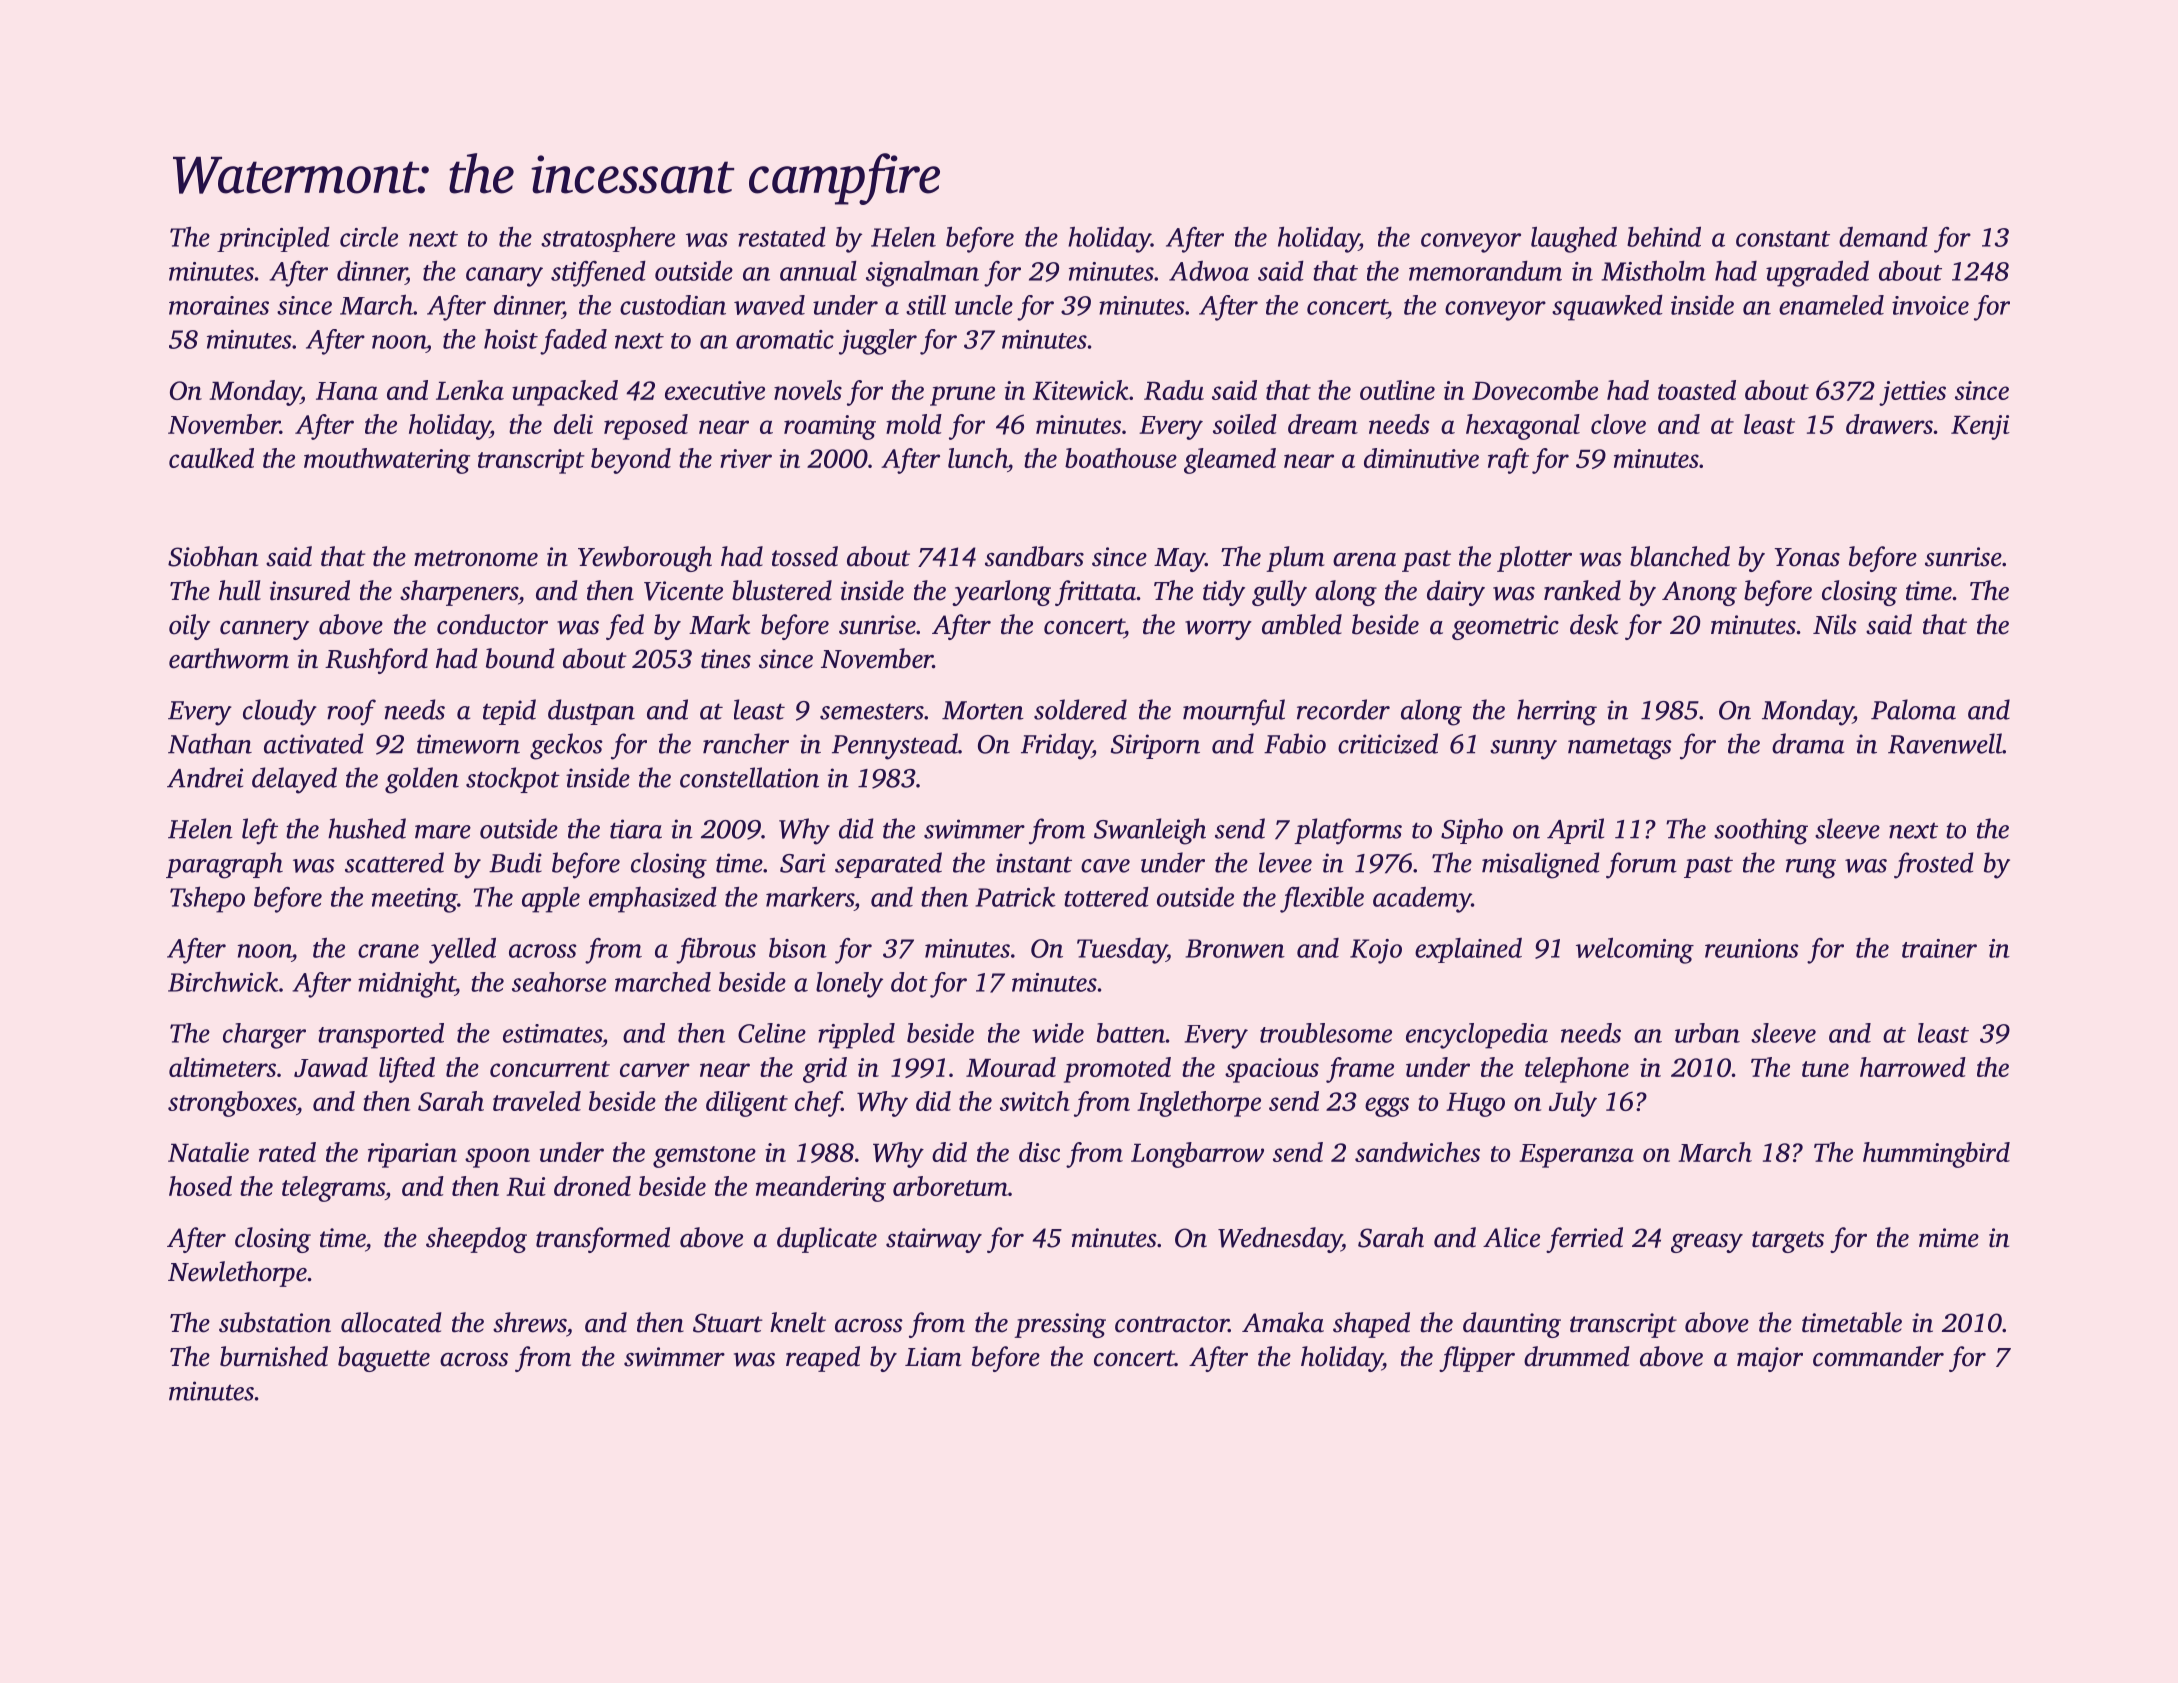 This page has width=2178, height=1683. What do you see at coordinates (274, 1356) in the page?
I see `burnished` at bounding box center [274, 1356].
